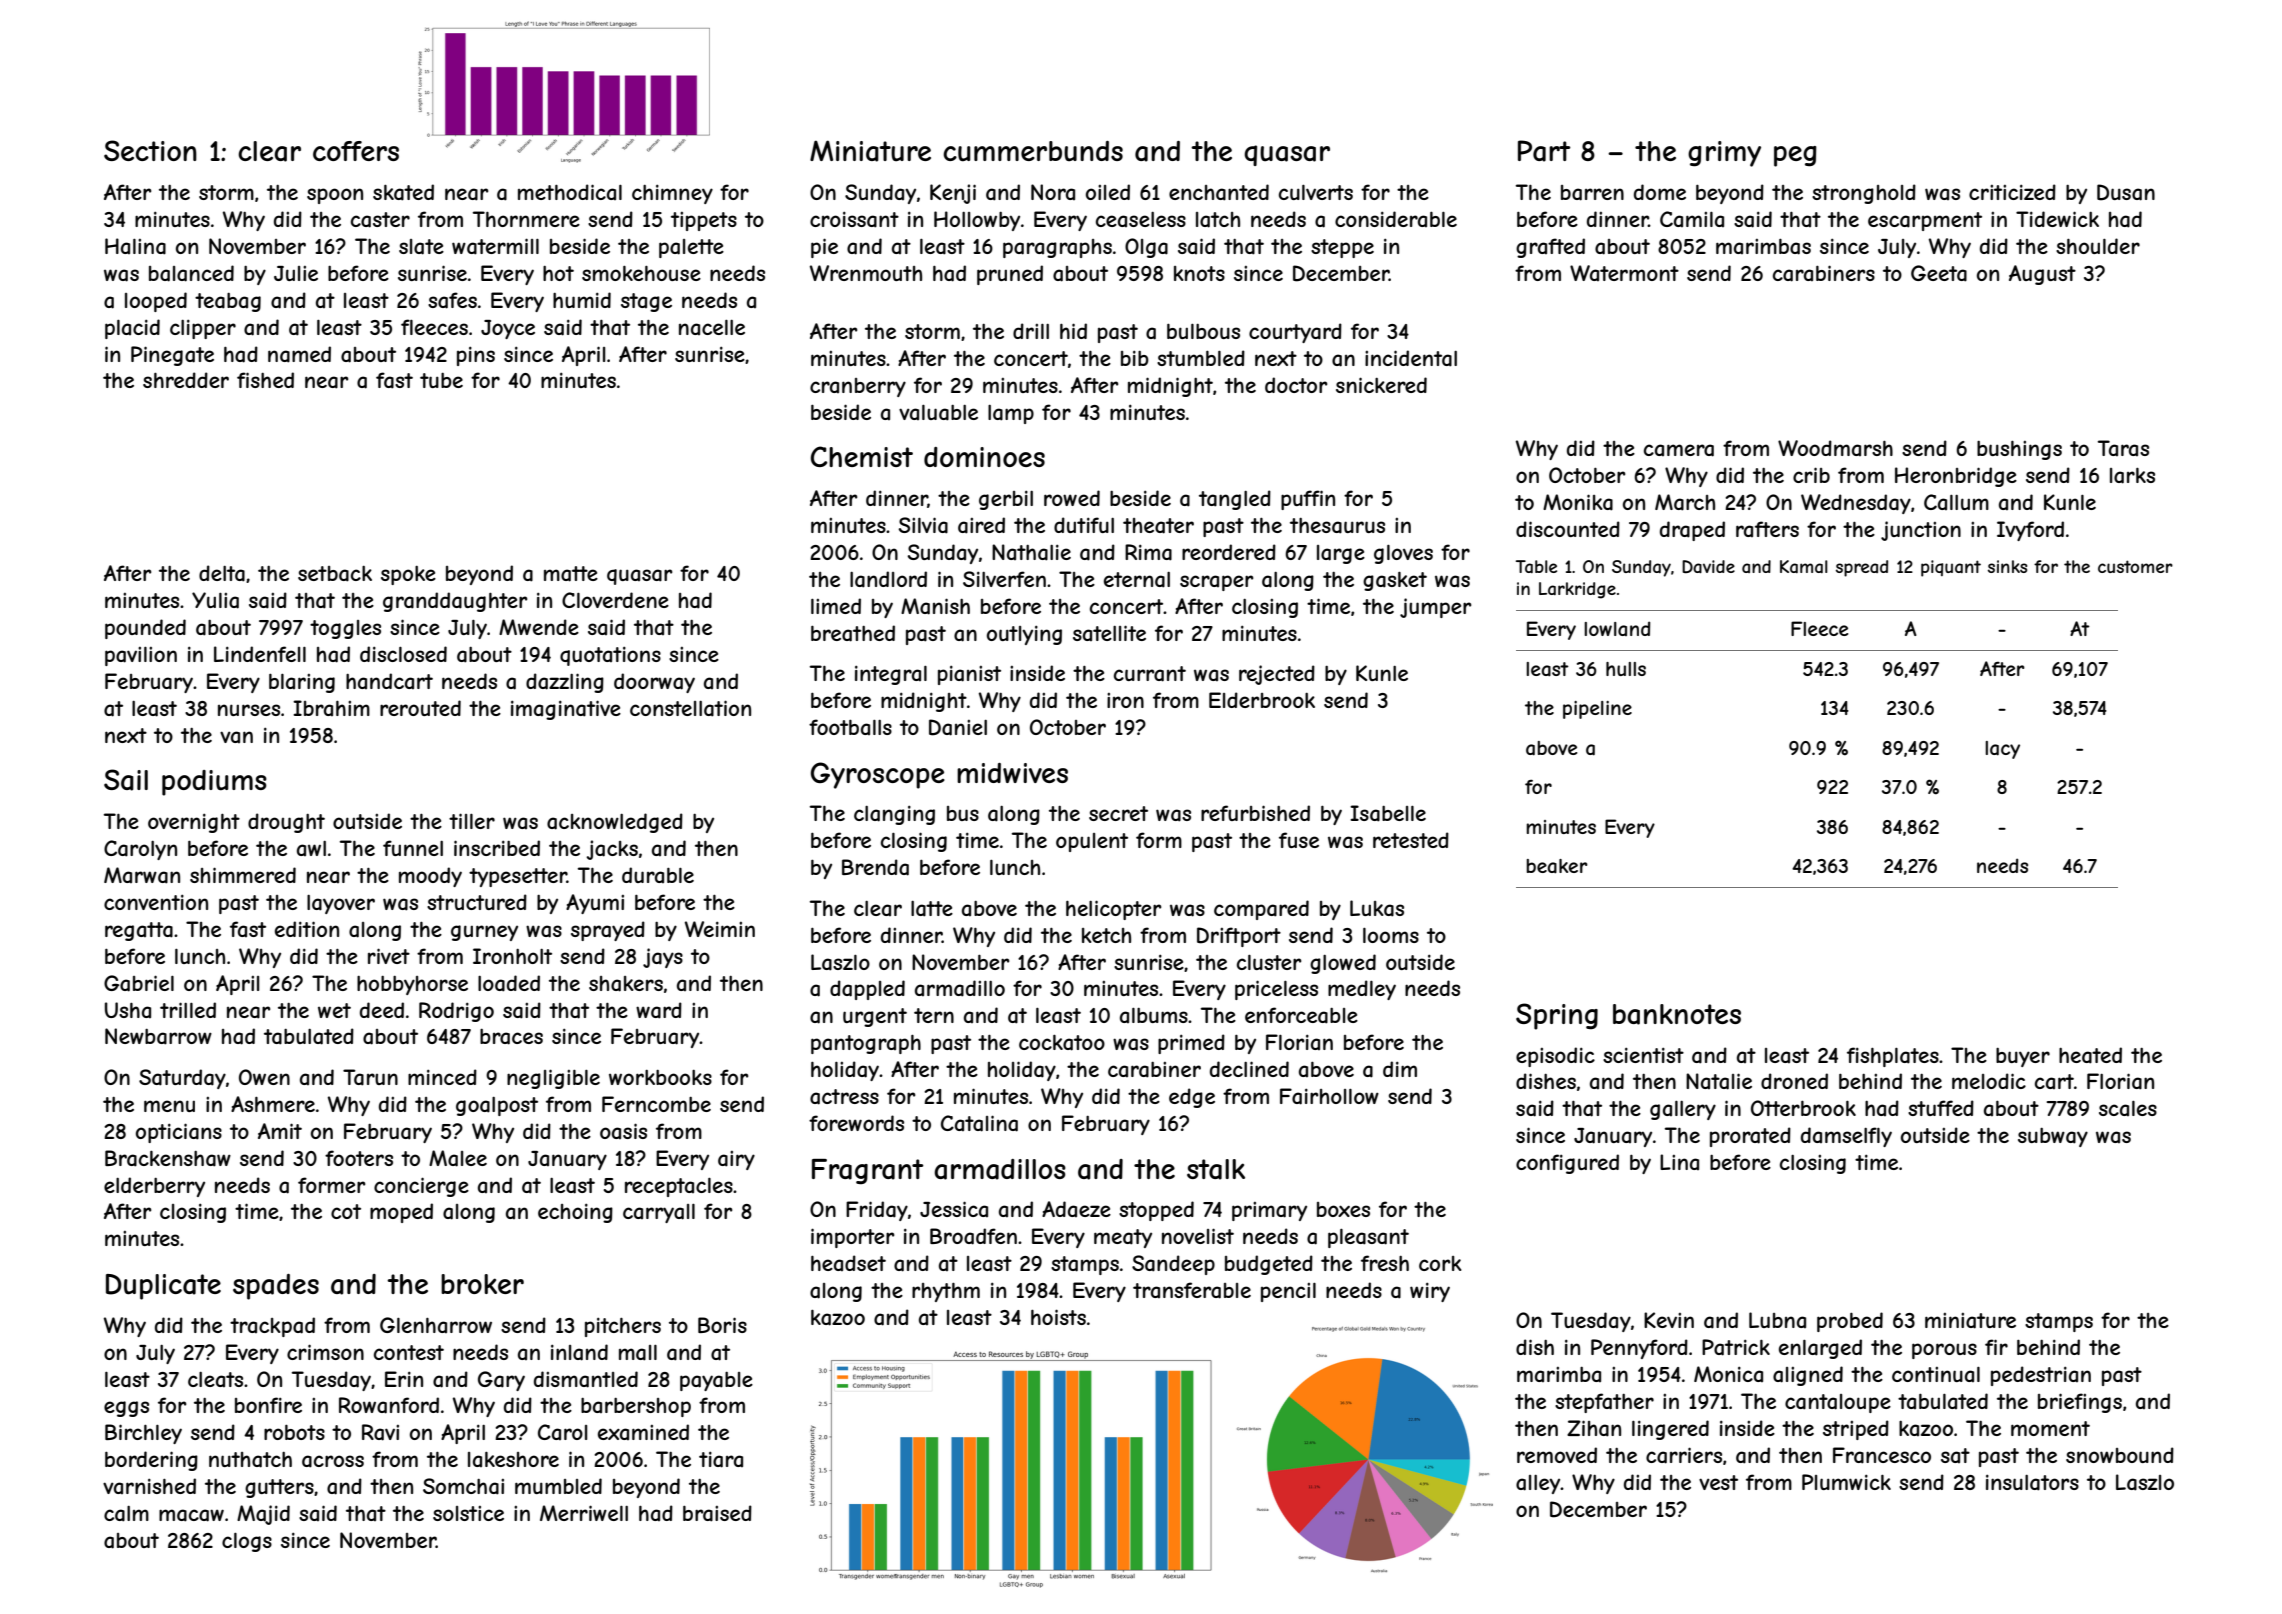 The image size is (2282, 1614). Describe the element at coordinates (1255, 813) in the image. I see `refurbished` at that location.
